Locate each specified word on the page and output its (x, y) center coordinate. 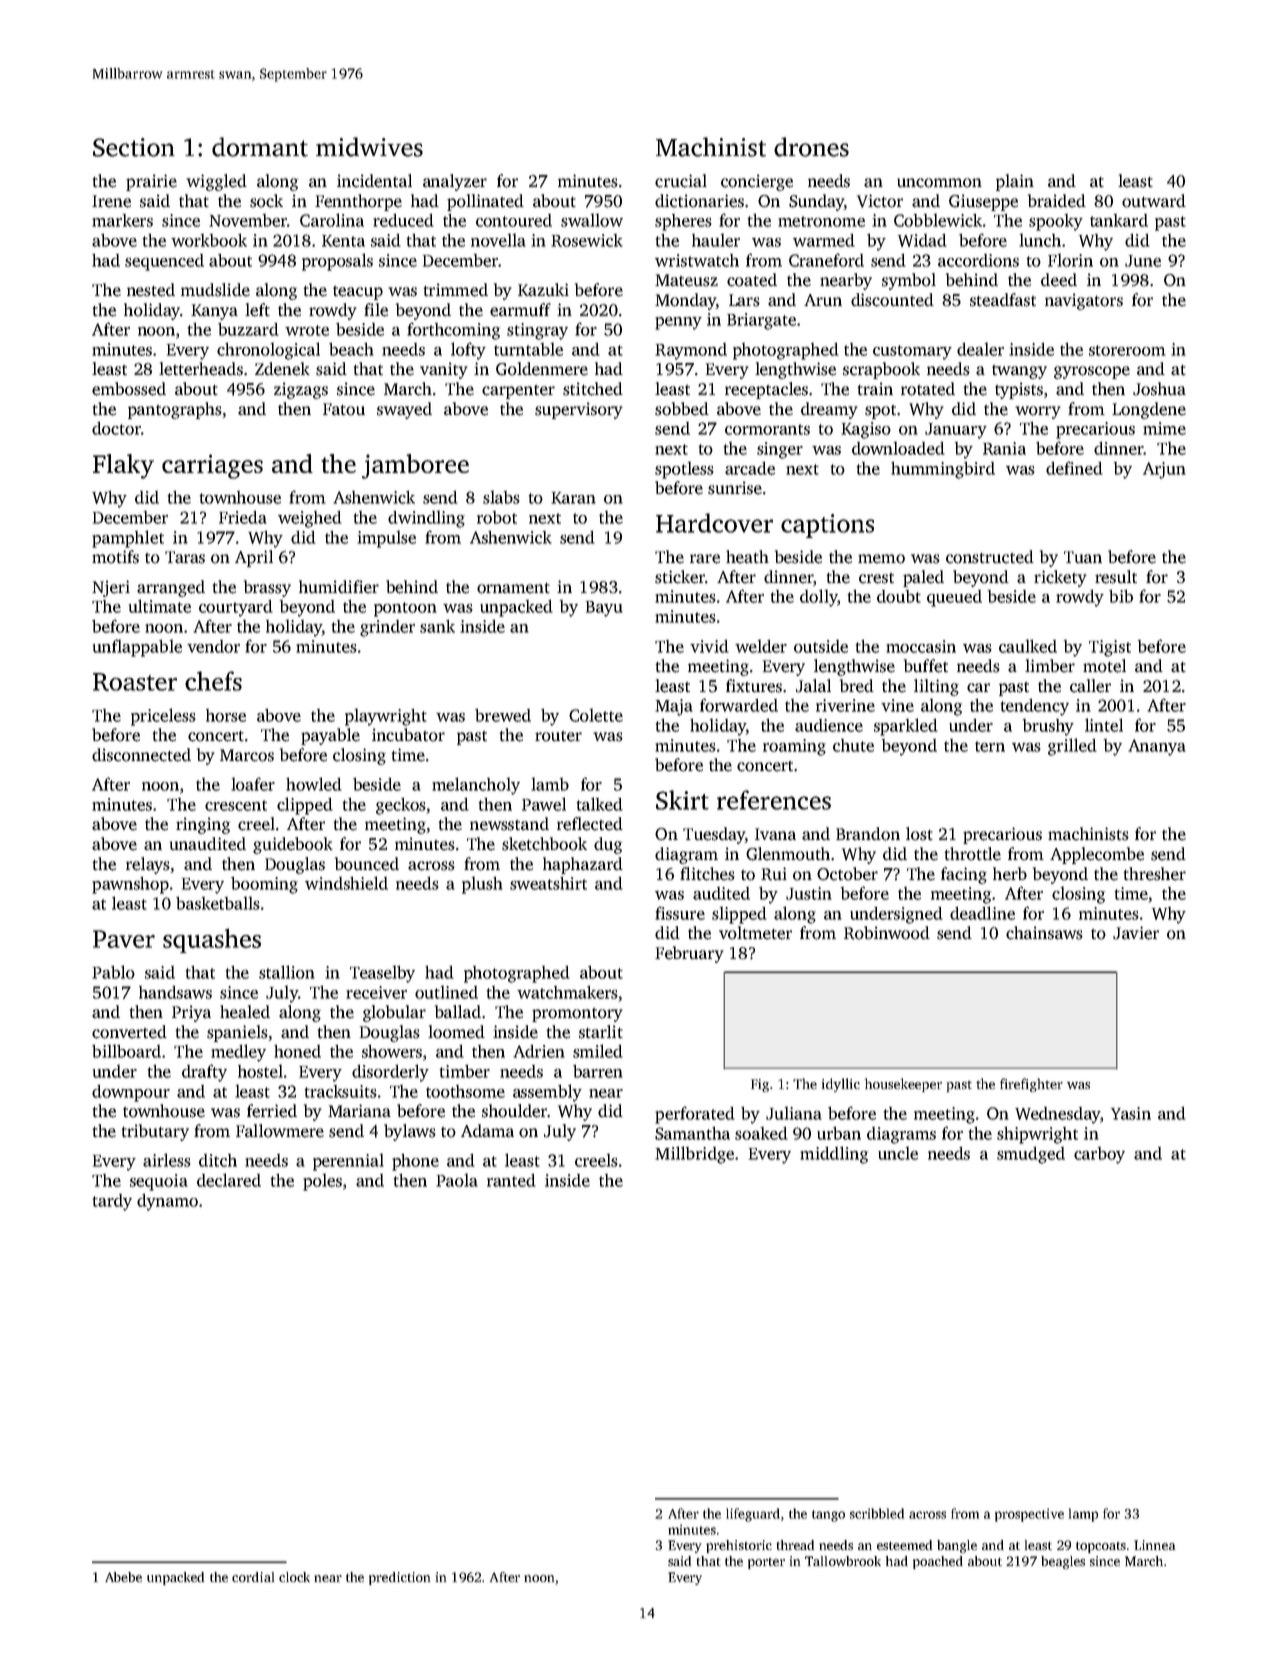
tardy (112, 1202)
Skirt (682, 800)
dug (608, 845)
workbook (209, 240)
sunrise (735, 488)
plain (1015, 182)
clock (294, 1577)
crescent (236, 805)
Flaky (123, 466)
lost (919, 834)
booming (264, 885)
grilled (1072, 747)
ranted (511, 1180)
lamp (1083, 1515)
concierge (757, 182)
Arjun (1164, 470)
